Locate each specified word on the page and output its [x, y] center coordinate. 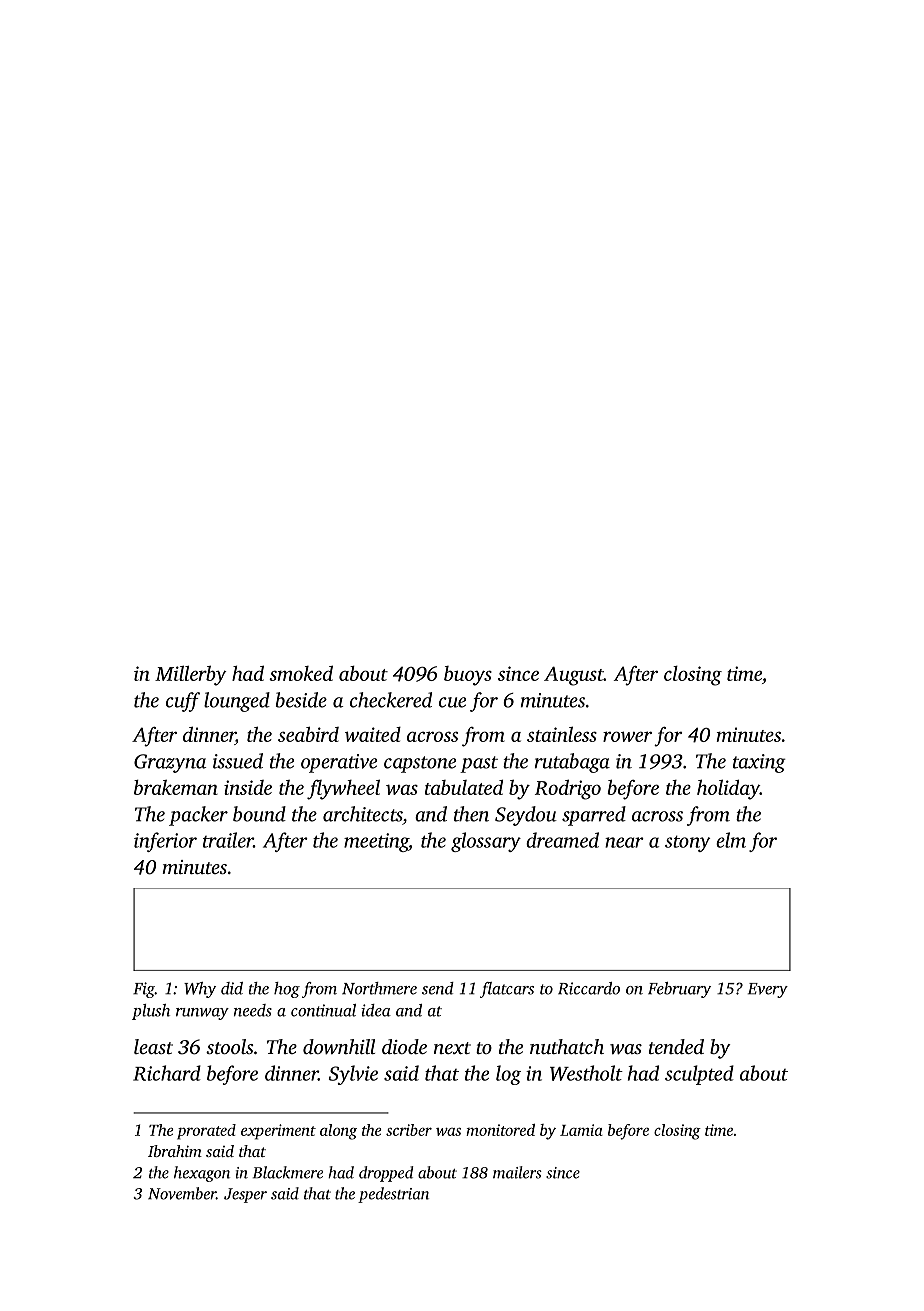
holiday [728, 789]
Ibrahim [175, 1151]
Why [200, 990]
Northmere [379, 988]
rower [627, 736]
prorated [206, 1132]
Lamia [581, 1130]
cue [452, 702]
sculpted [699, 1075]
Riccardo [589, 988]
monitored [500, 1130]
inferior [165, 842]
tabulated [464, 787]
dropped [386, 1174]
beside [301, 700]
